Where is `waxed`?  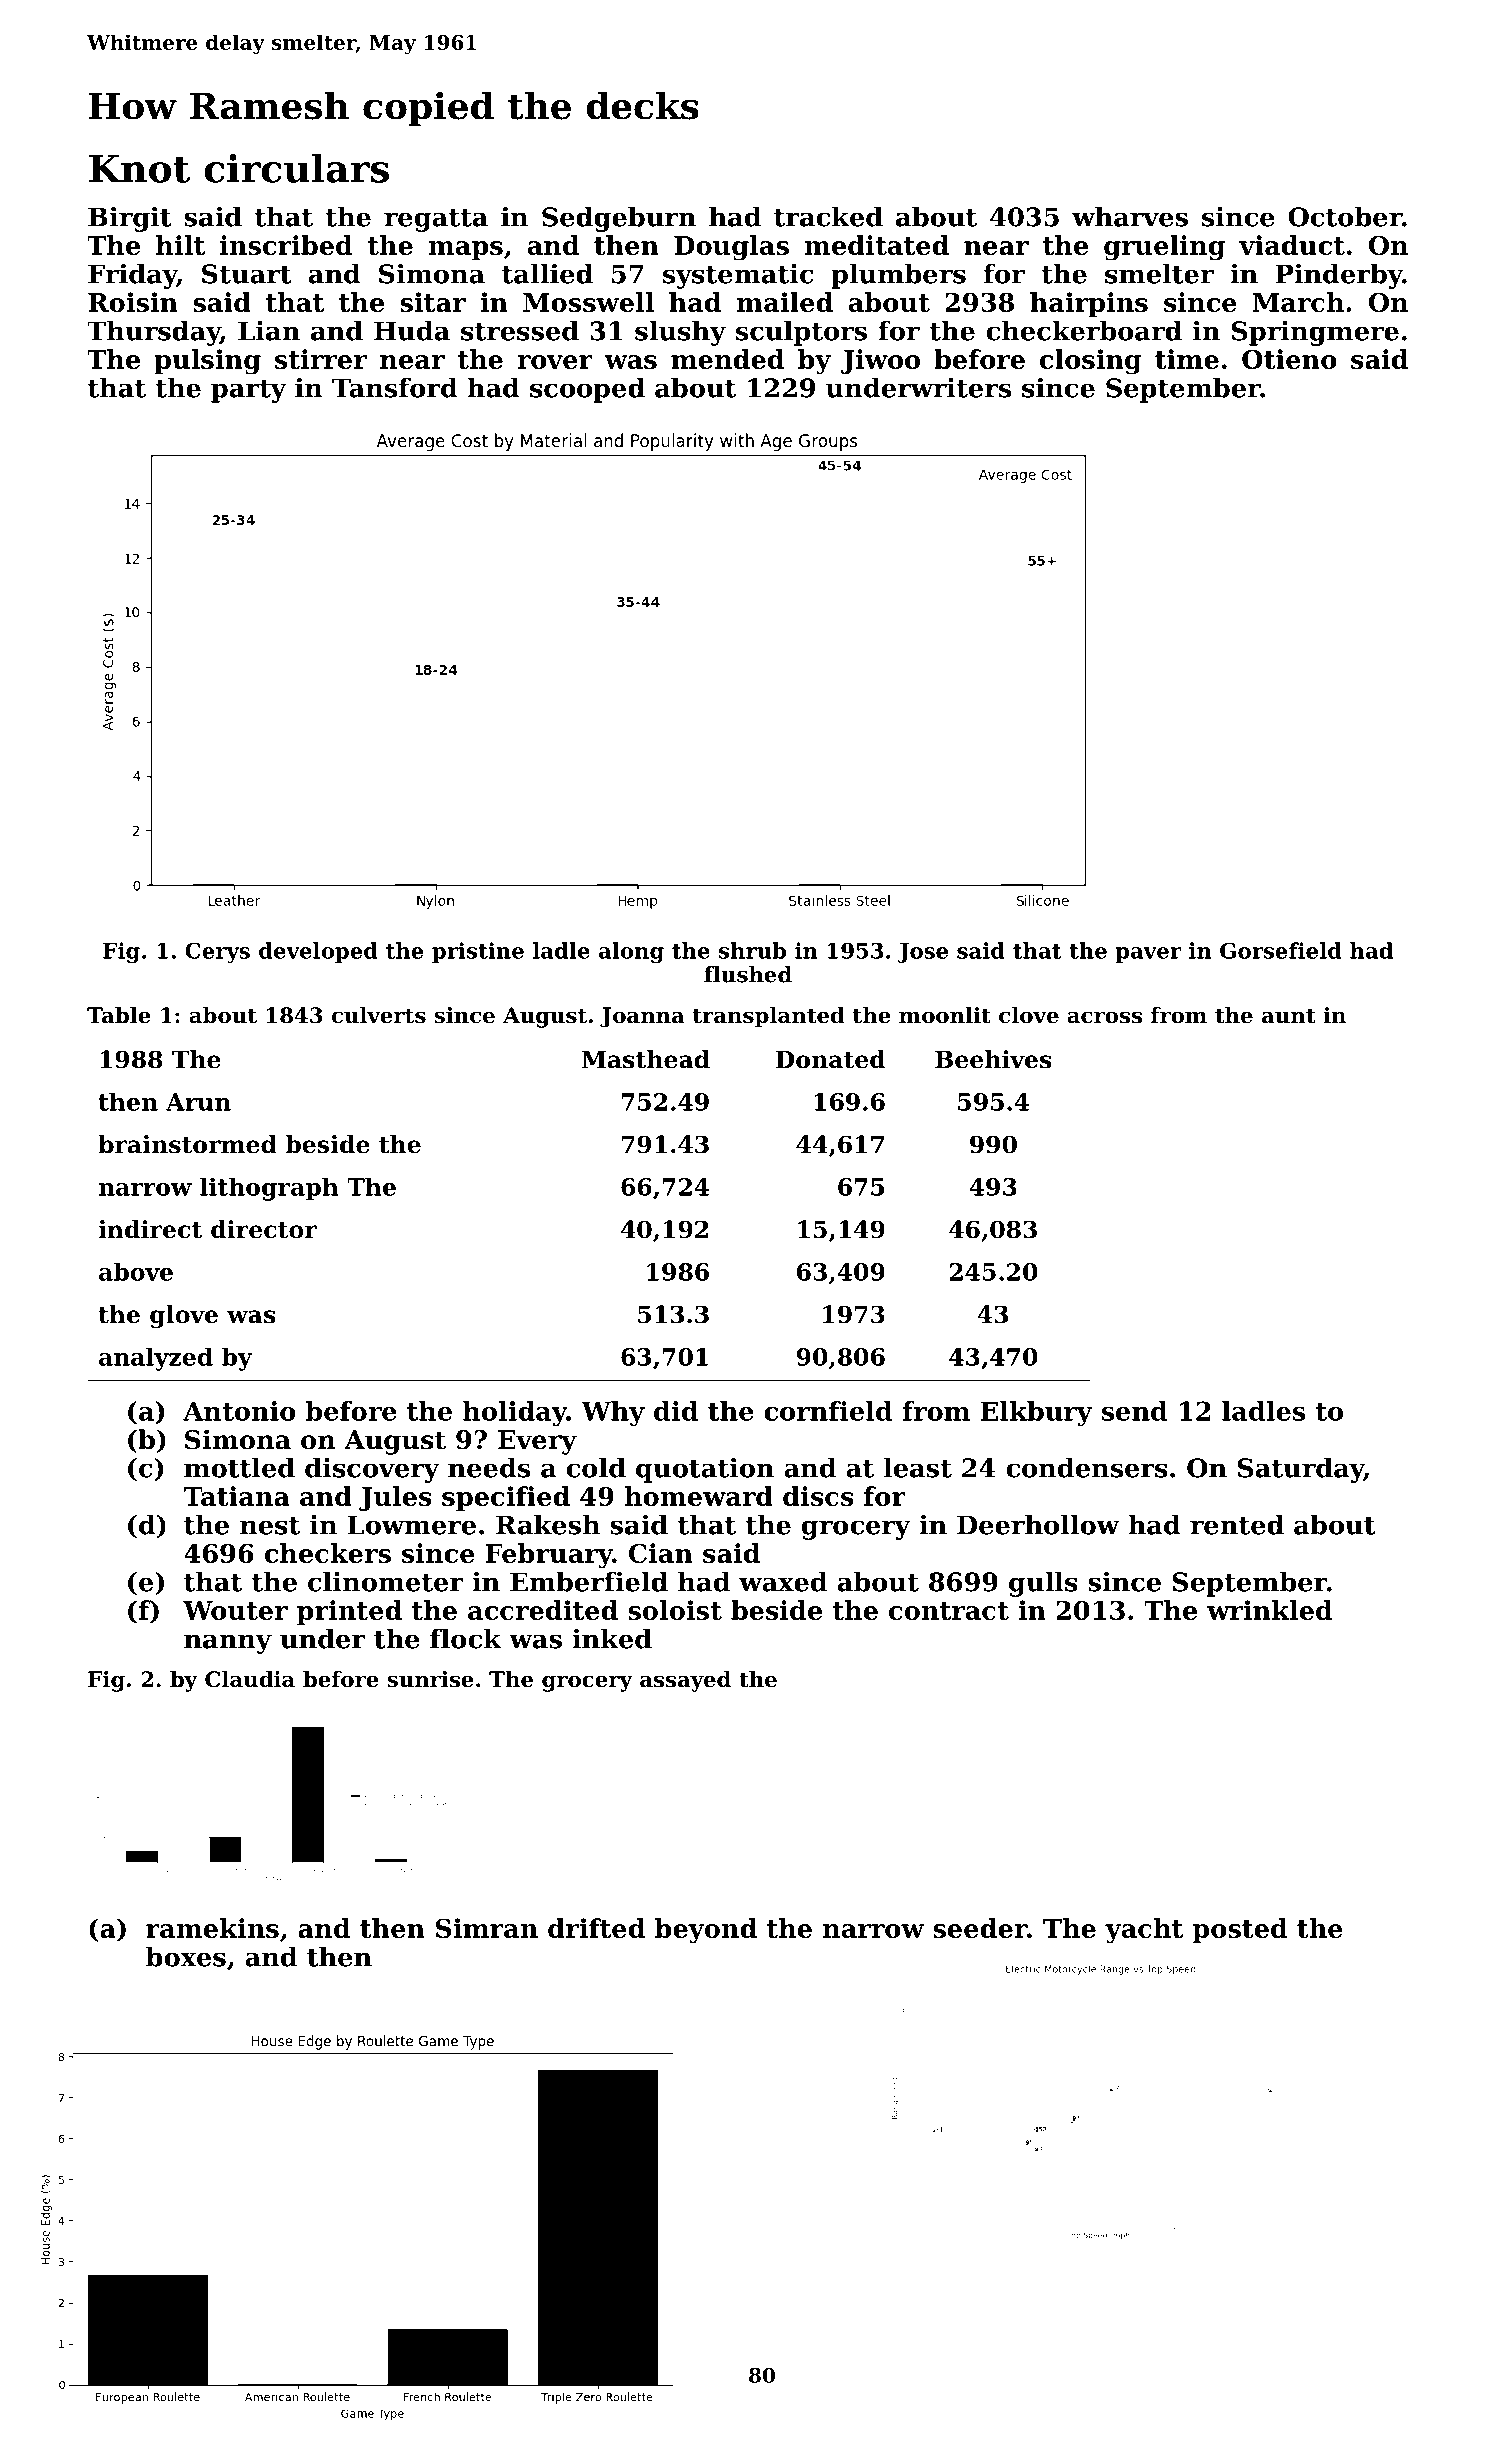
waxed is located at coordinates (783, 1581).
